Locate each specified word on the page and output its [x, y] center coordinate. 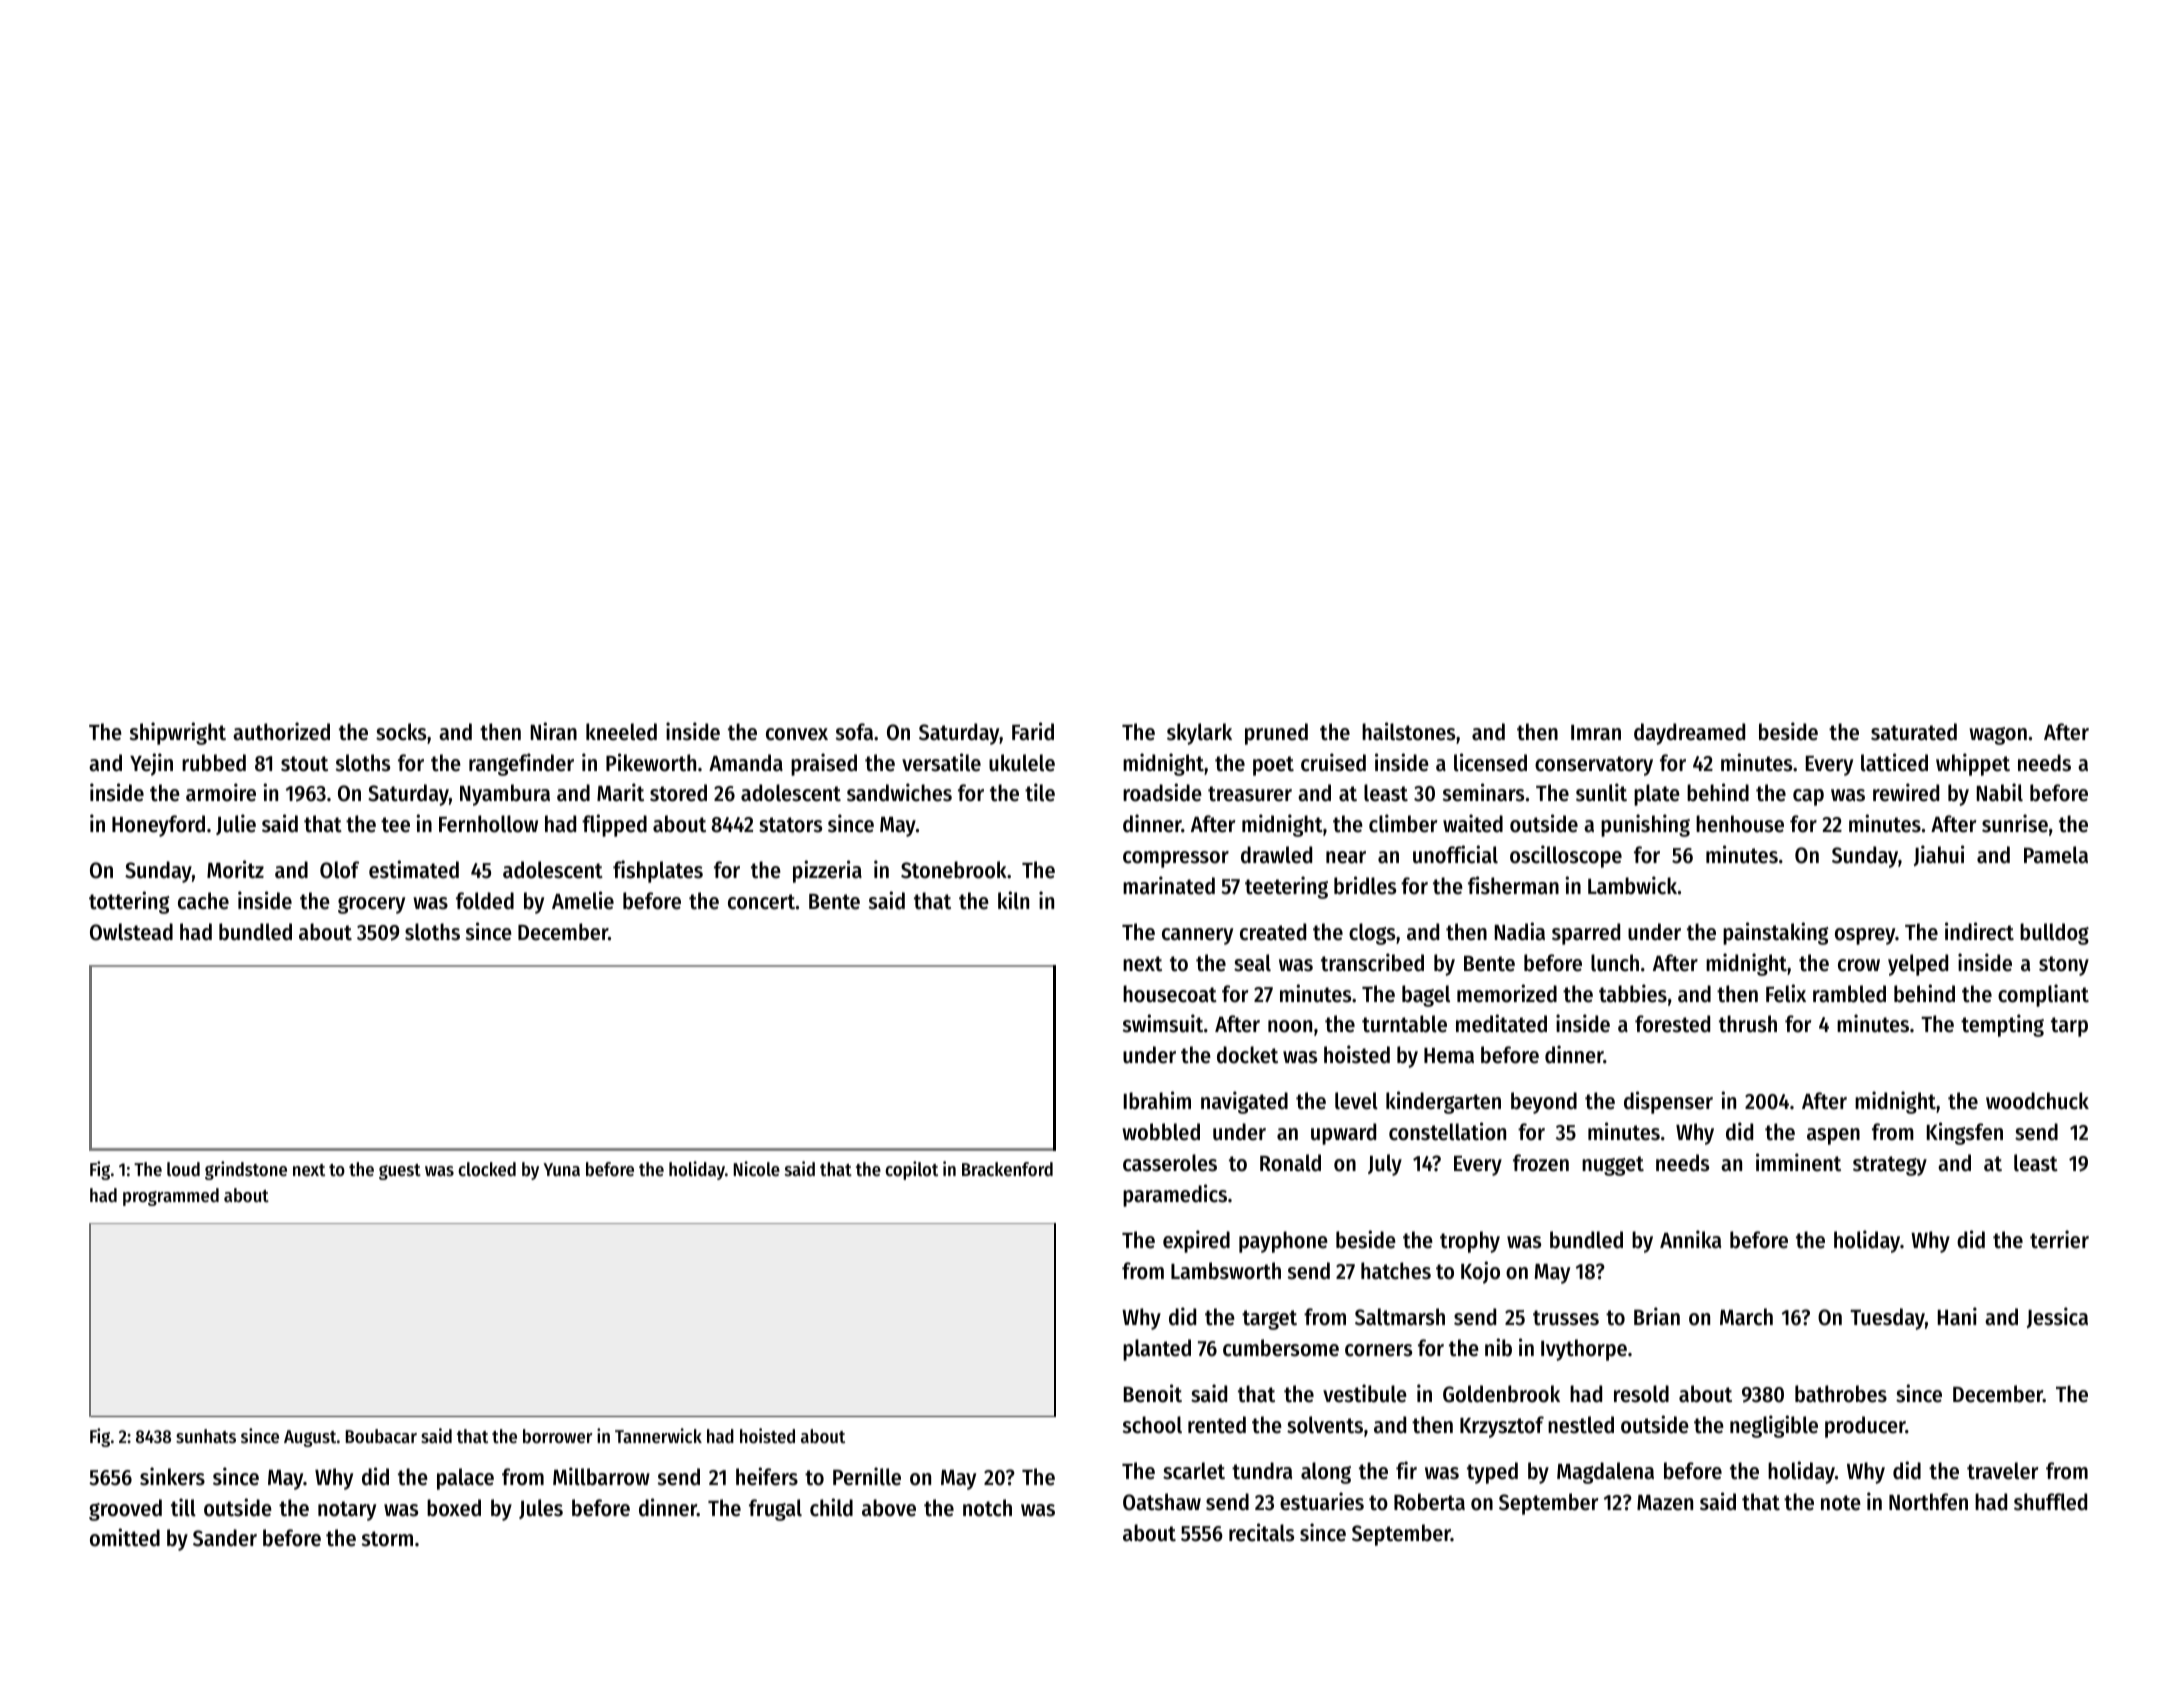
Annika [1690, 1239]
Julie [236, 824]
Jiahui [1939, 855]
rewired [1906, 792]
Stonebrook [954, 870]
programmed [171, 1197]
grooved [125, 1510]
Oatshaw [1162, 1502]
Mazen [1665, 1503]
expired [1196, 1241]
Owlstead [131, 932]
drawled [1276, 855]
